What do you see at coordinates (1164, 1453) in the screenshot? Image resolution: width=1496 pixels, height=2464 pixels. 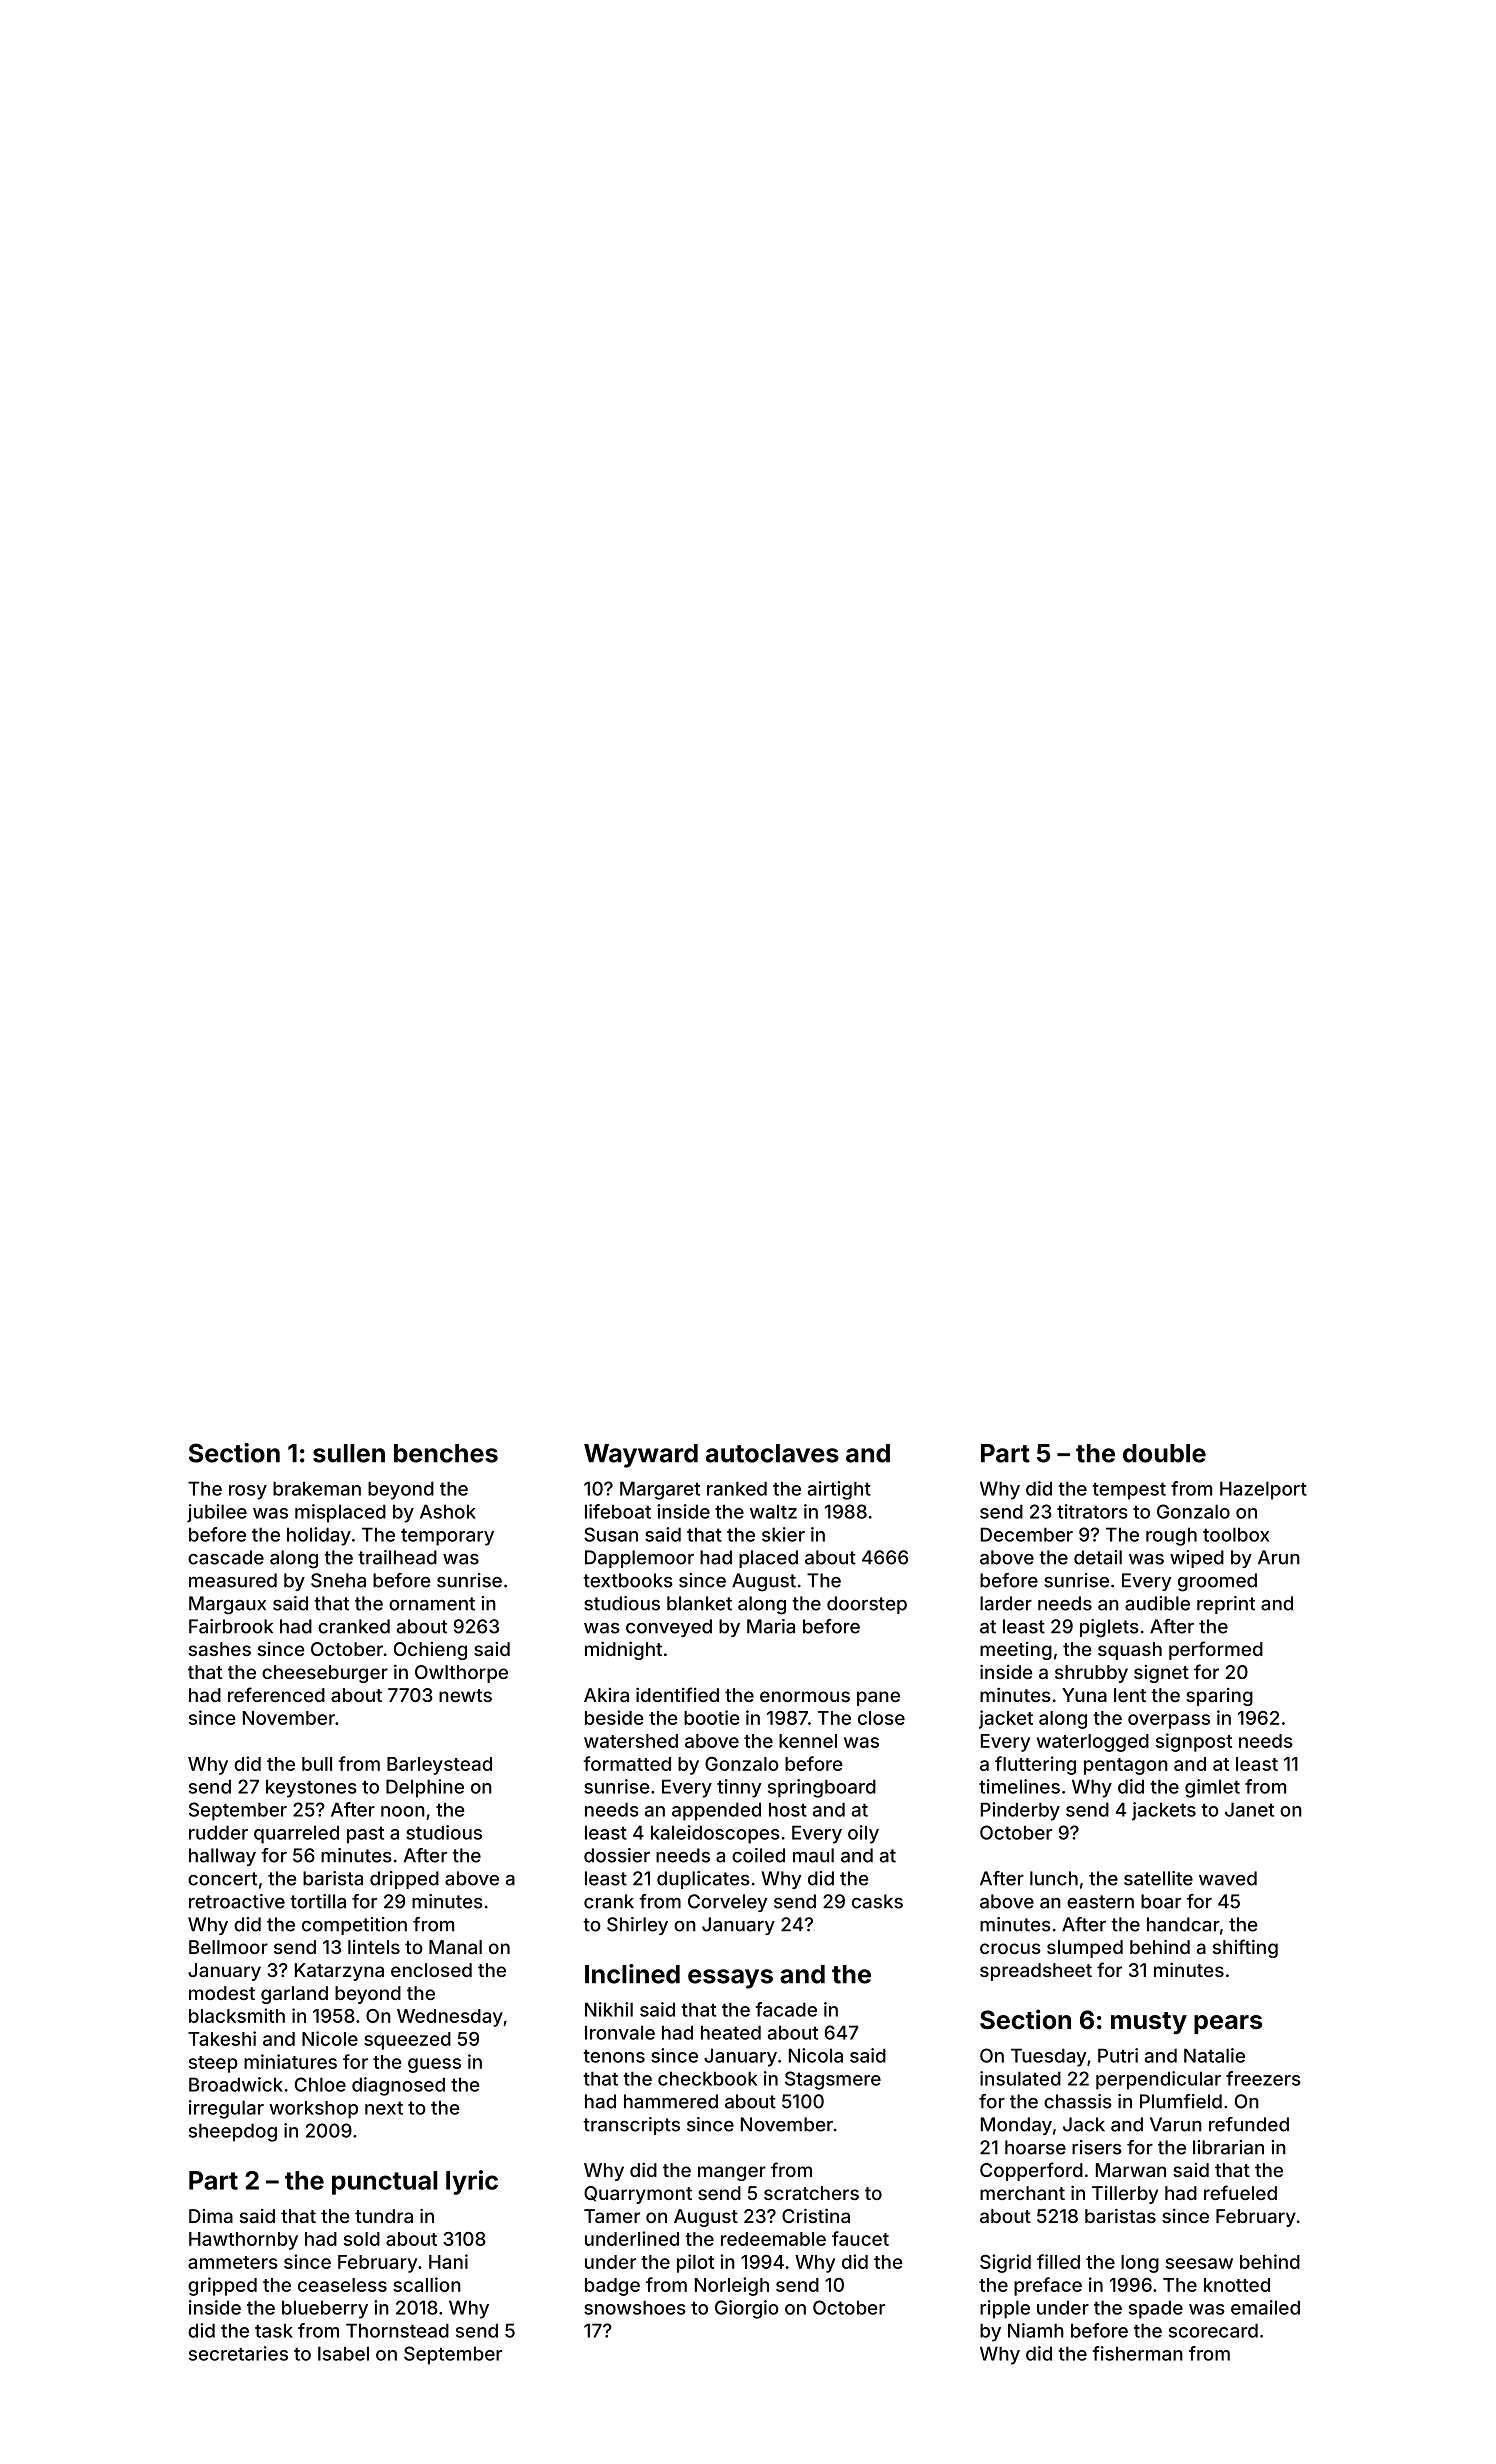 I see `double` at bounding box center [1164, 1453].
